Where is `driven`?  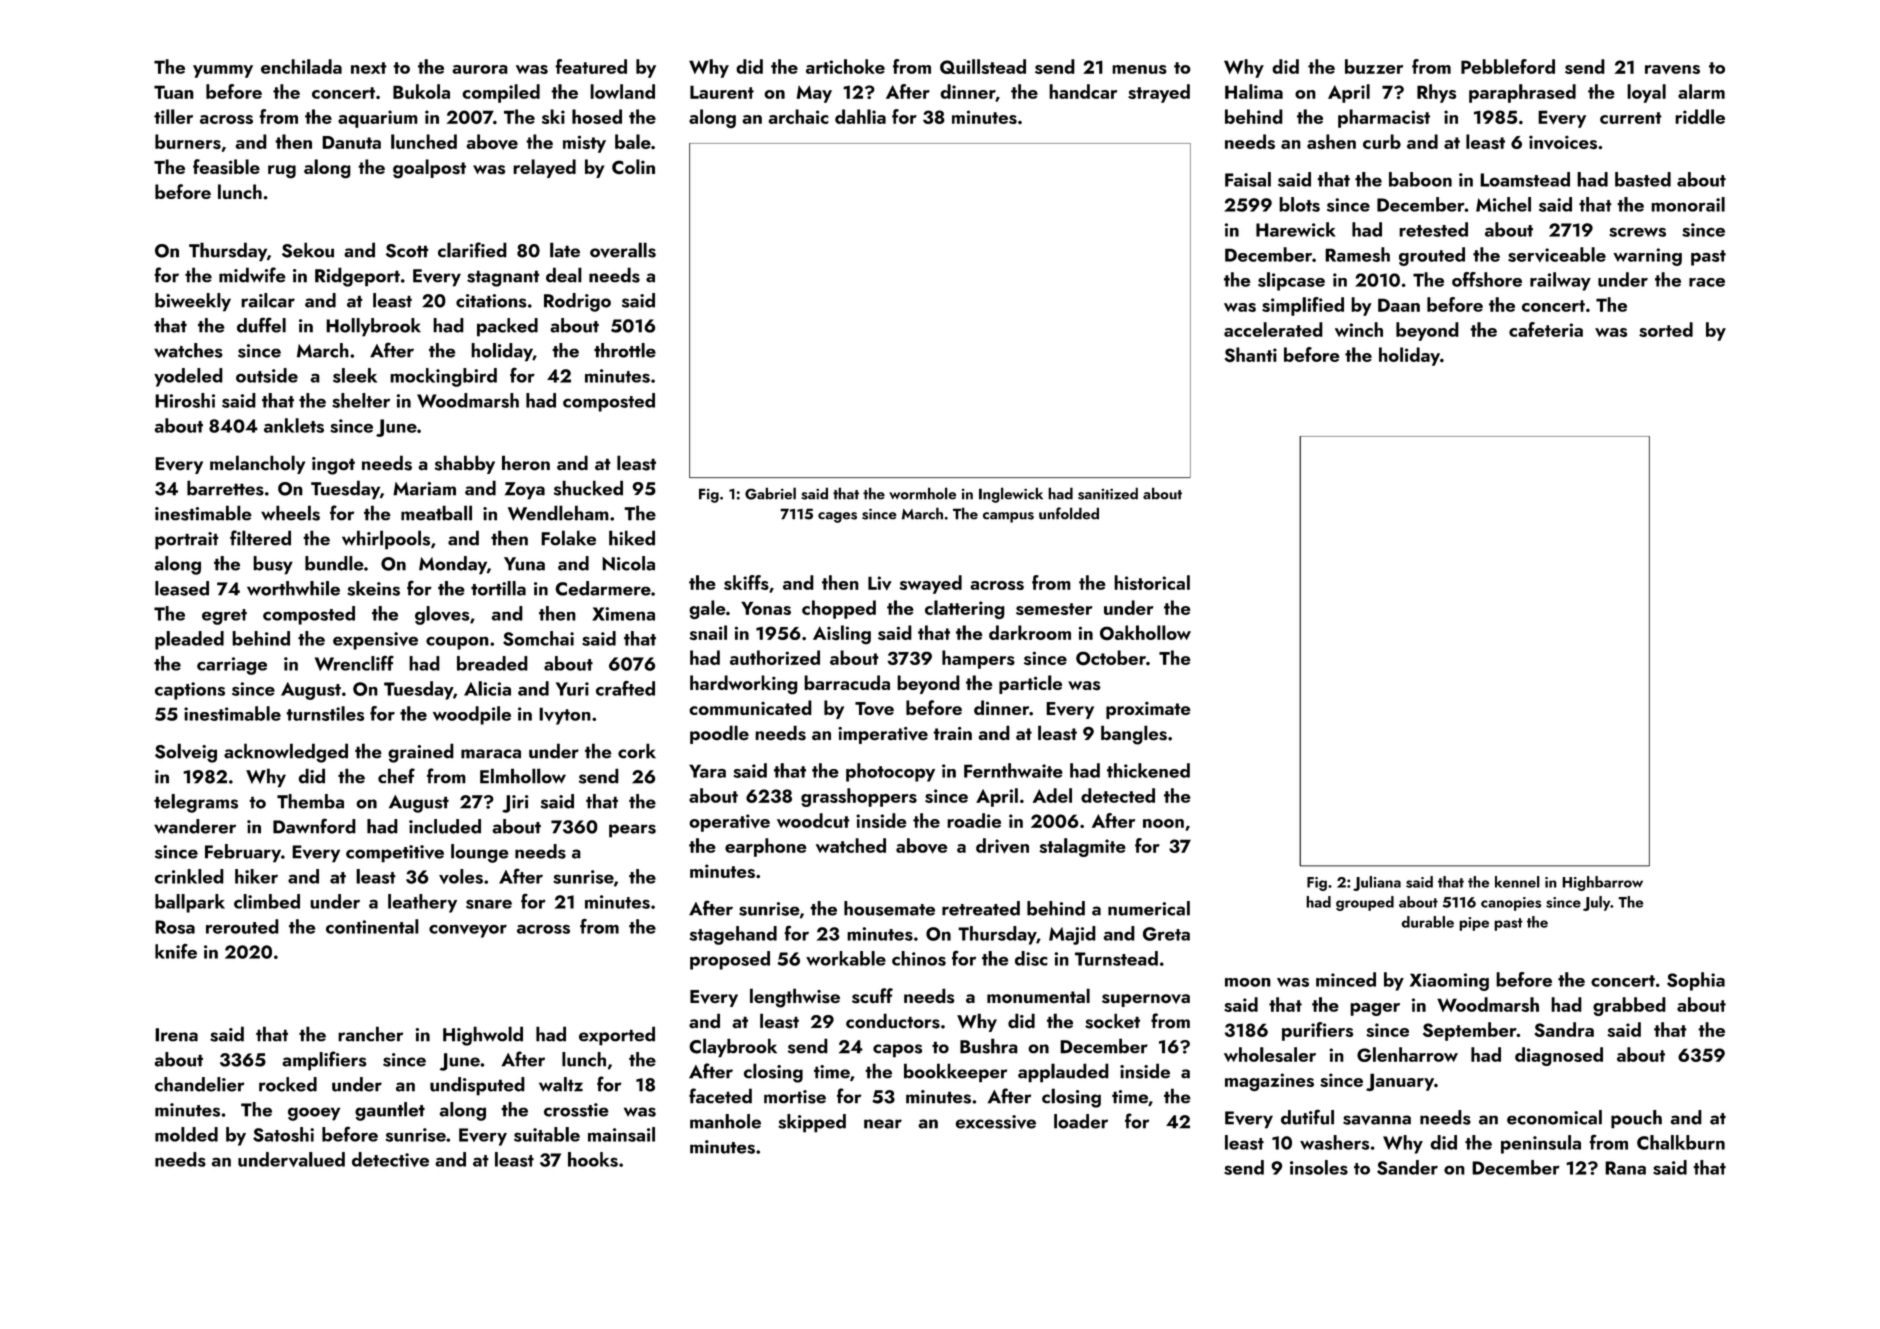 driven is located at coordinates (1002, 846).
